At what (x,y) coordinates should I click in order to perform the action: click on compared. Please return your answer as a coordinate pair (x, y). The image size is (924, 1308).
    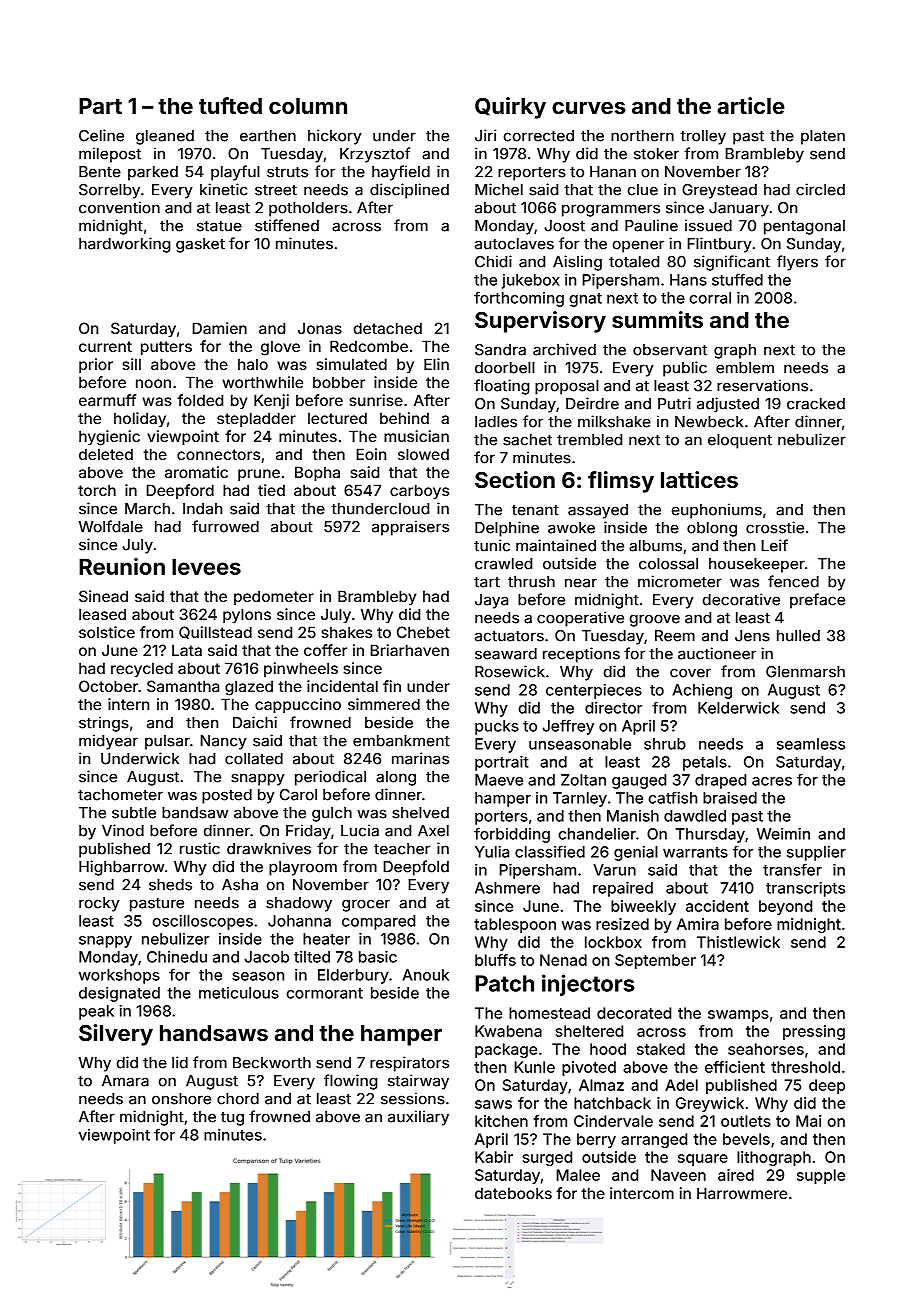
    Looking at the image, I should click on (378, 922).
